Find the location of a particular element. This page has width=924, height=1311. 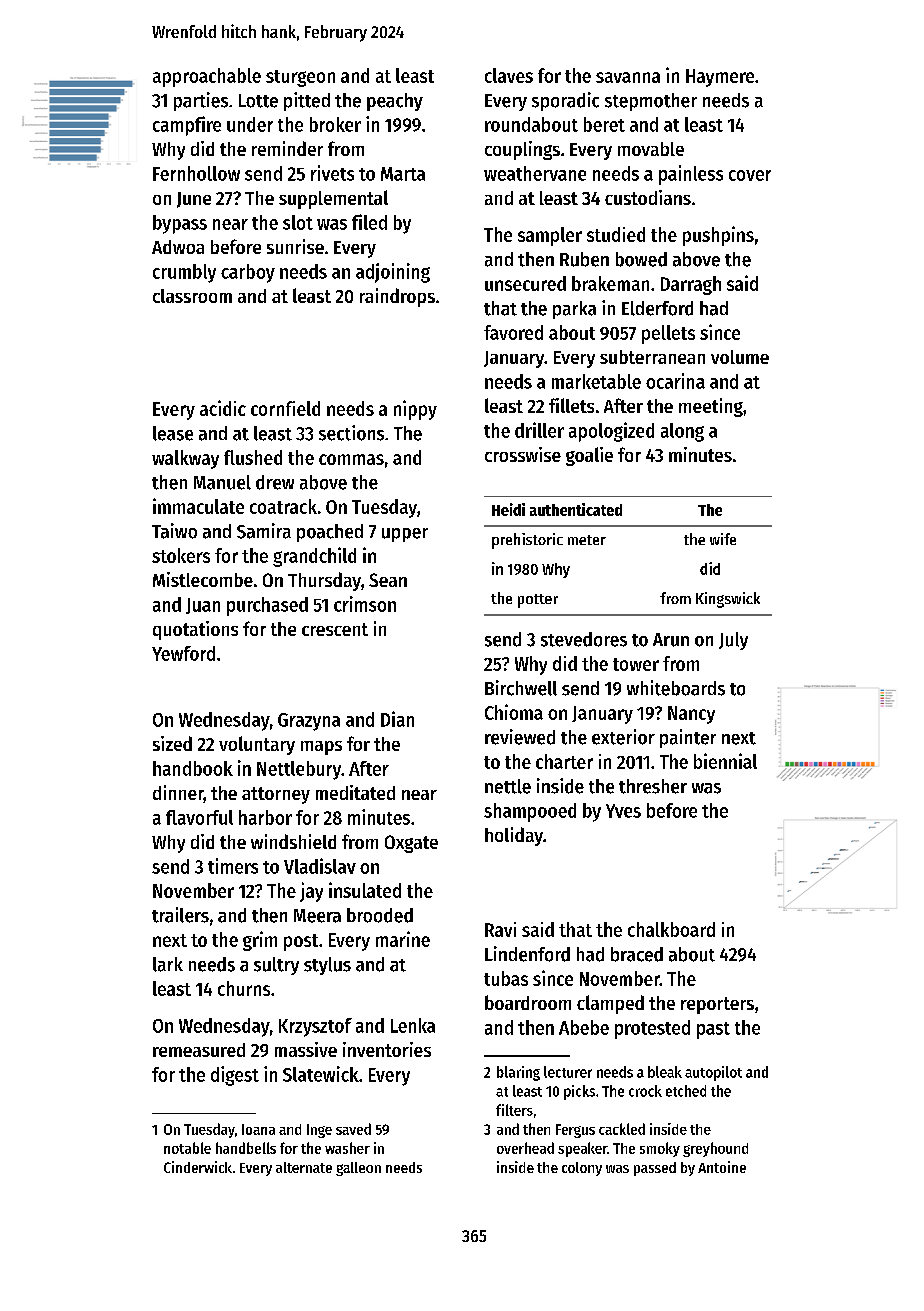

whiteboards is located at coordinates (676, 688).
